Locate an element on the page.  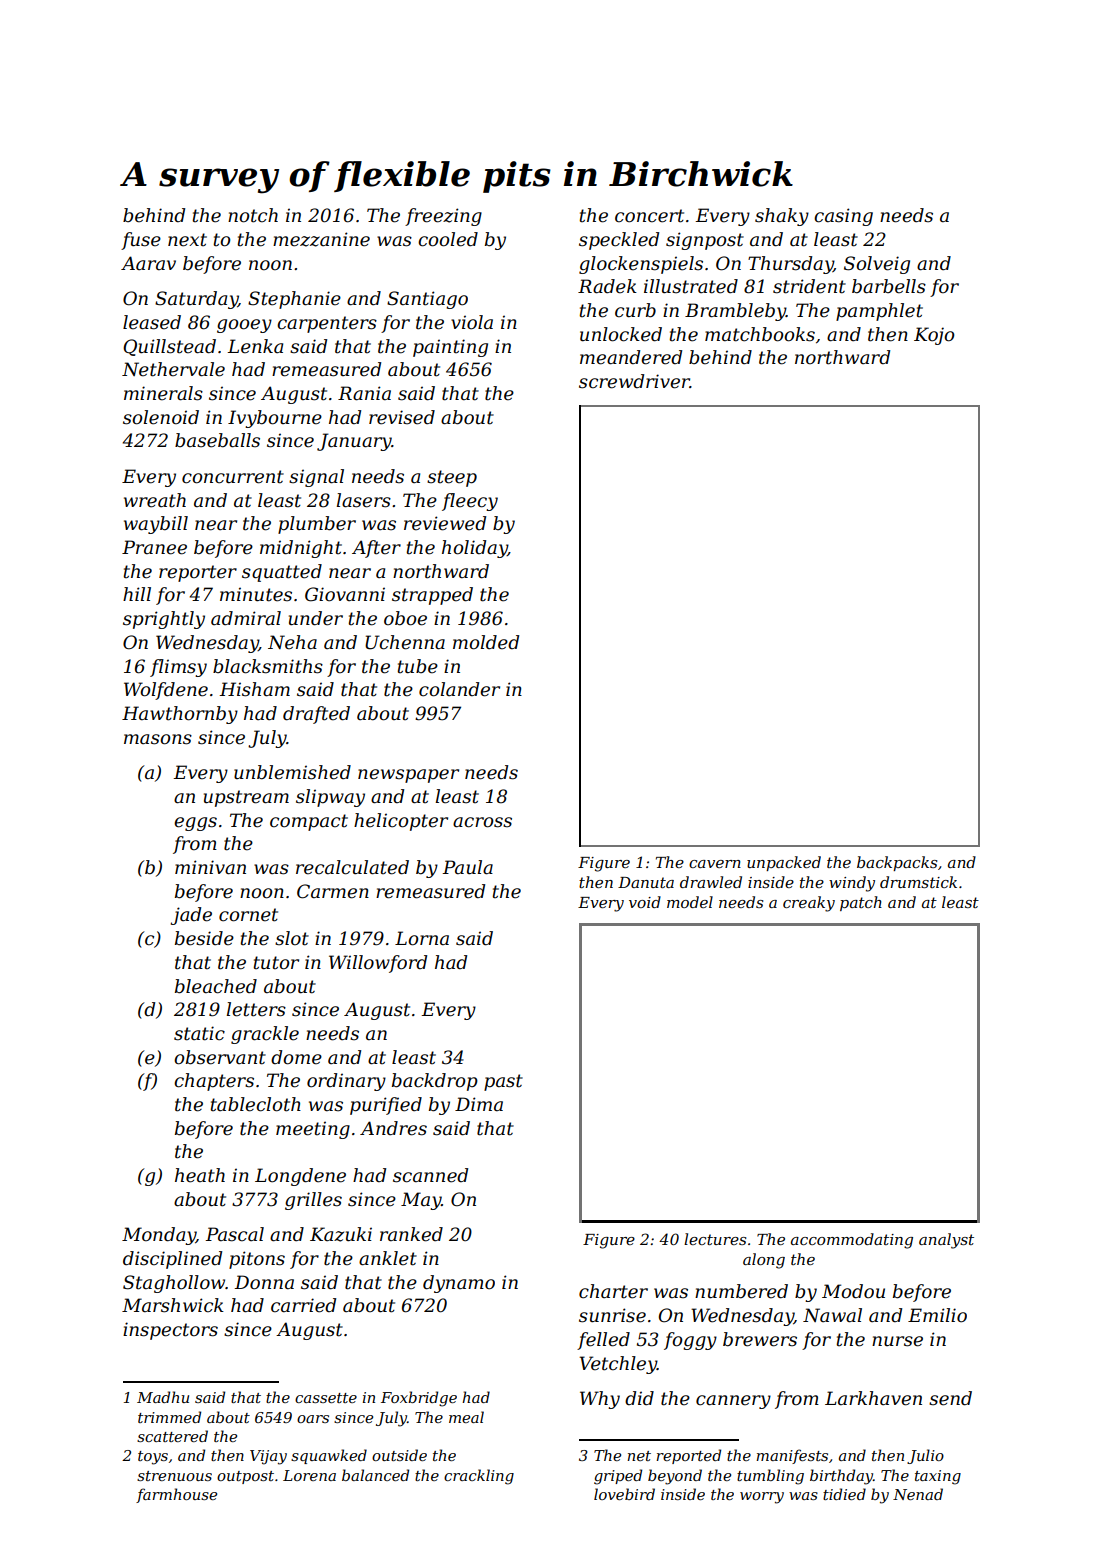
static is located at coordinates (199, 1033).
